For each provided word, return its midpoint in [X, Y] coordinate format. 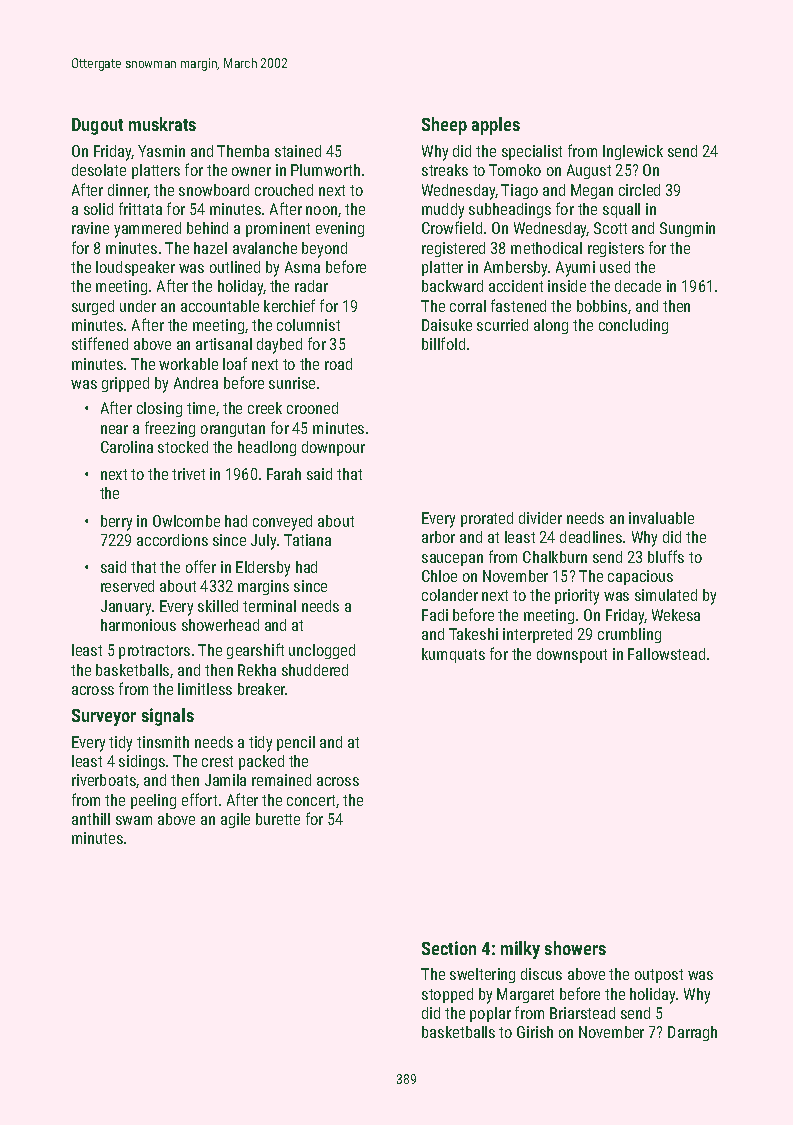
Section [449, 948]
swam [134, 820]
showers [575, 948]
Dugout [97, 126]
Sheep [444, 126]
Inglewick [633, 152]
